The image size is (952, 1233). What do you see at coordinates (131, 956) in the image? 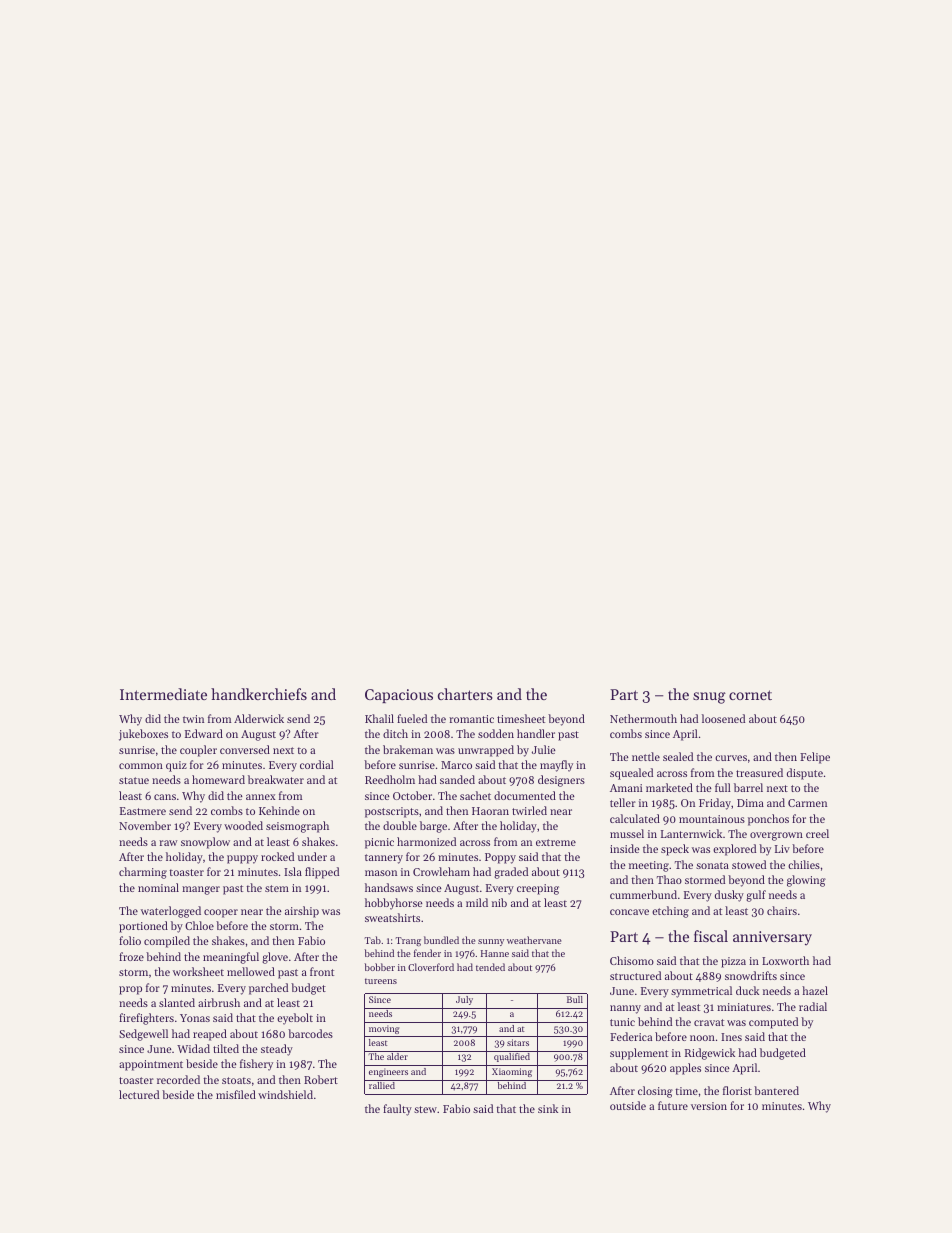
I see `froze` at bounding box center [131, 956].
